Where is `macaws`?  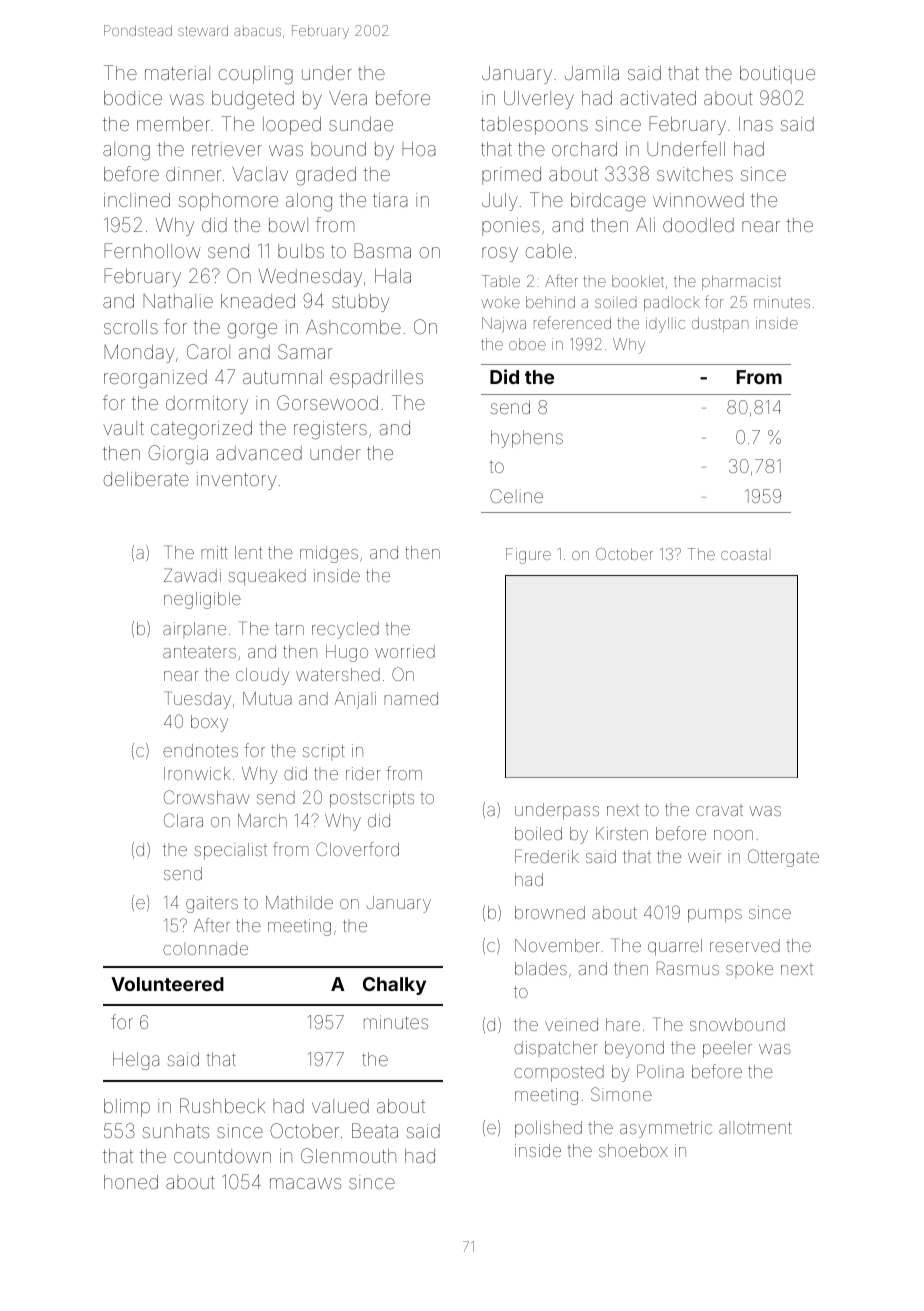
macaws is located at coordinates (305, 1183).
